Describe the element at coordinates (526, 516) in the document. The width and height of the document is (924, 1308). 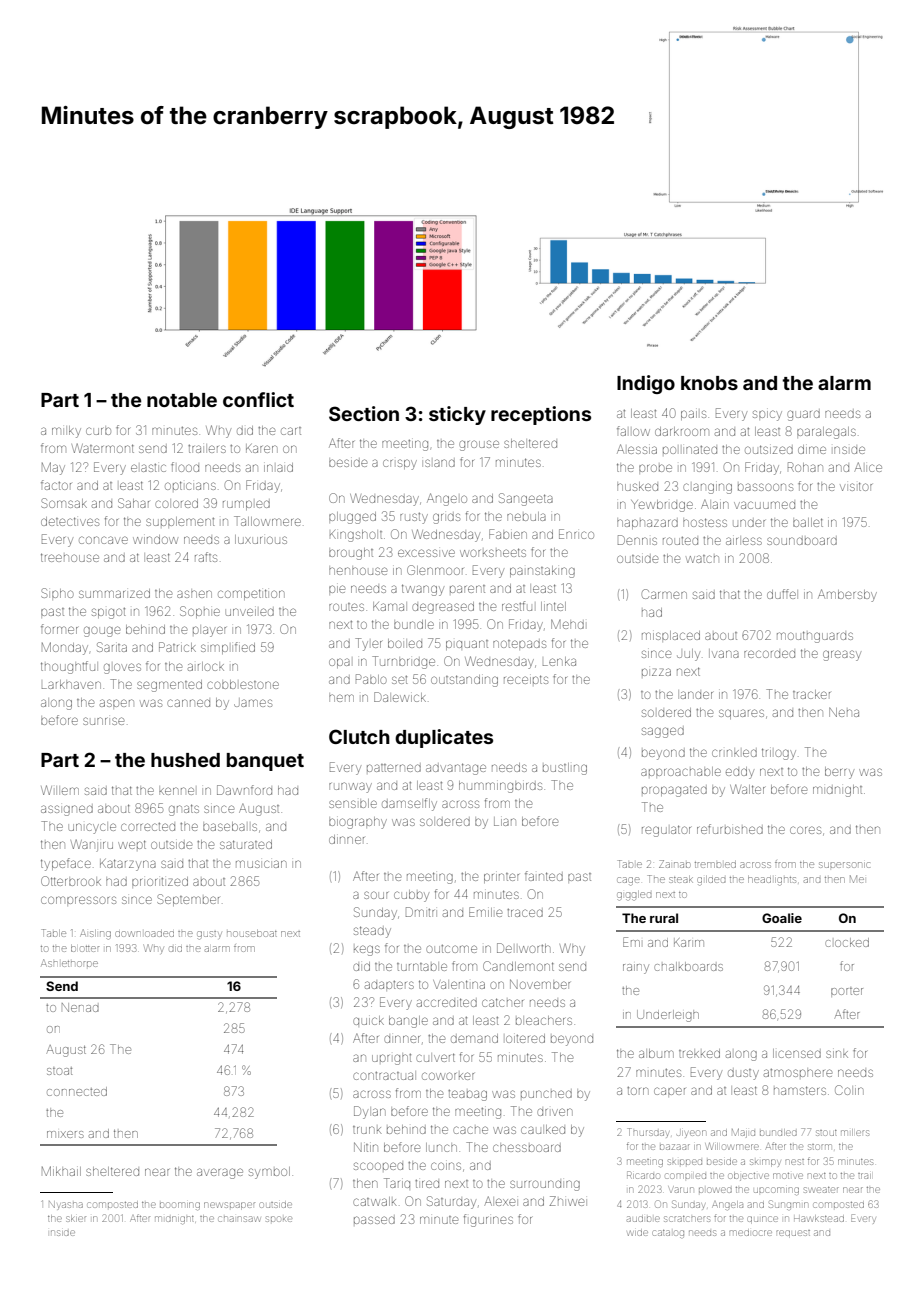
I see `nebula` at that location.
